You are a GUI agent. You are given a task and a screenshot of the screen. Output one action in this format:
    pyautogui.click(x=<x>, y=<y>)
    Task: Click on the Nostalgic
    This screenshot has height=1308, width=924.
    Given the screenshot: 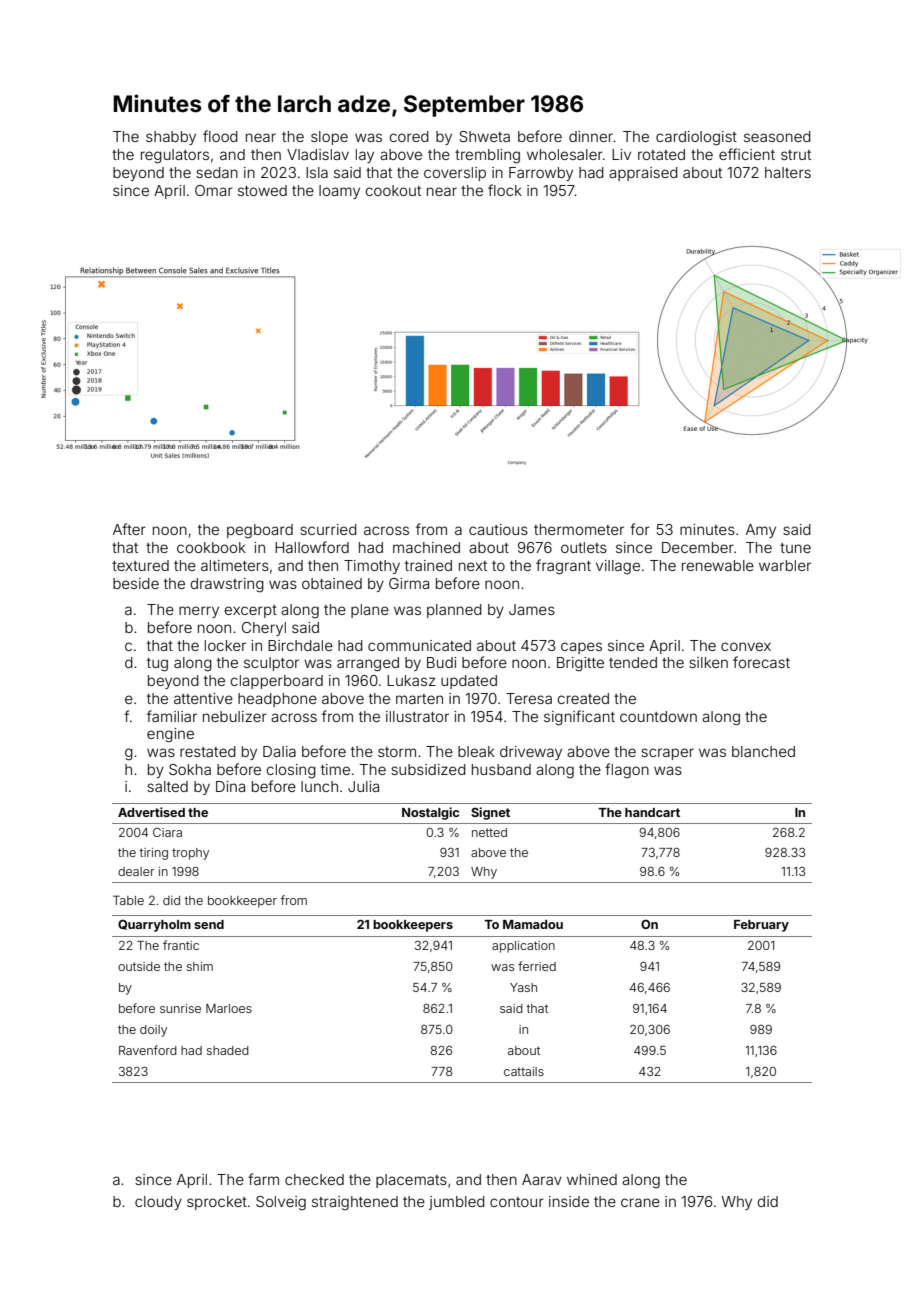 What is the action you would take?
    pyautogui.click(x=430, y=813)
